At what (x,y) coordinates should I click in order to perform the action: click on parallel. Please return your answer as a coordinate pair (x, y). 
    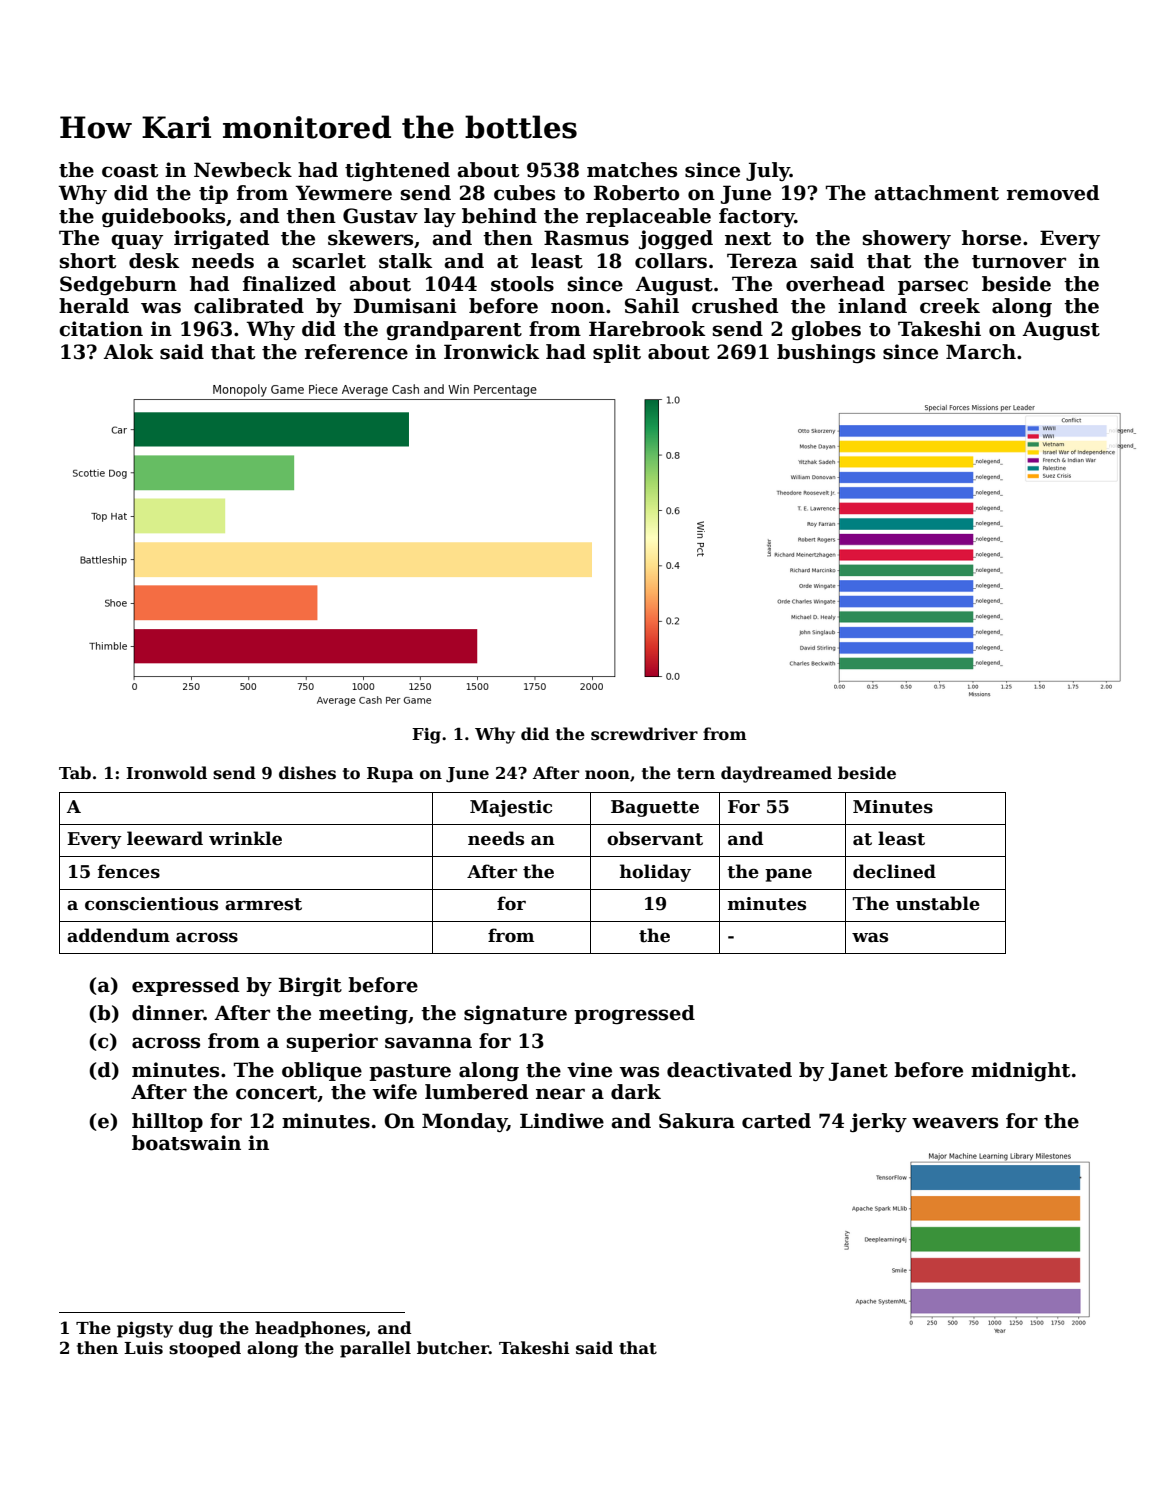
    Looking at the image, I should click on (375, 1349).
